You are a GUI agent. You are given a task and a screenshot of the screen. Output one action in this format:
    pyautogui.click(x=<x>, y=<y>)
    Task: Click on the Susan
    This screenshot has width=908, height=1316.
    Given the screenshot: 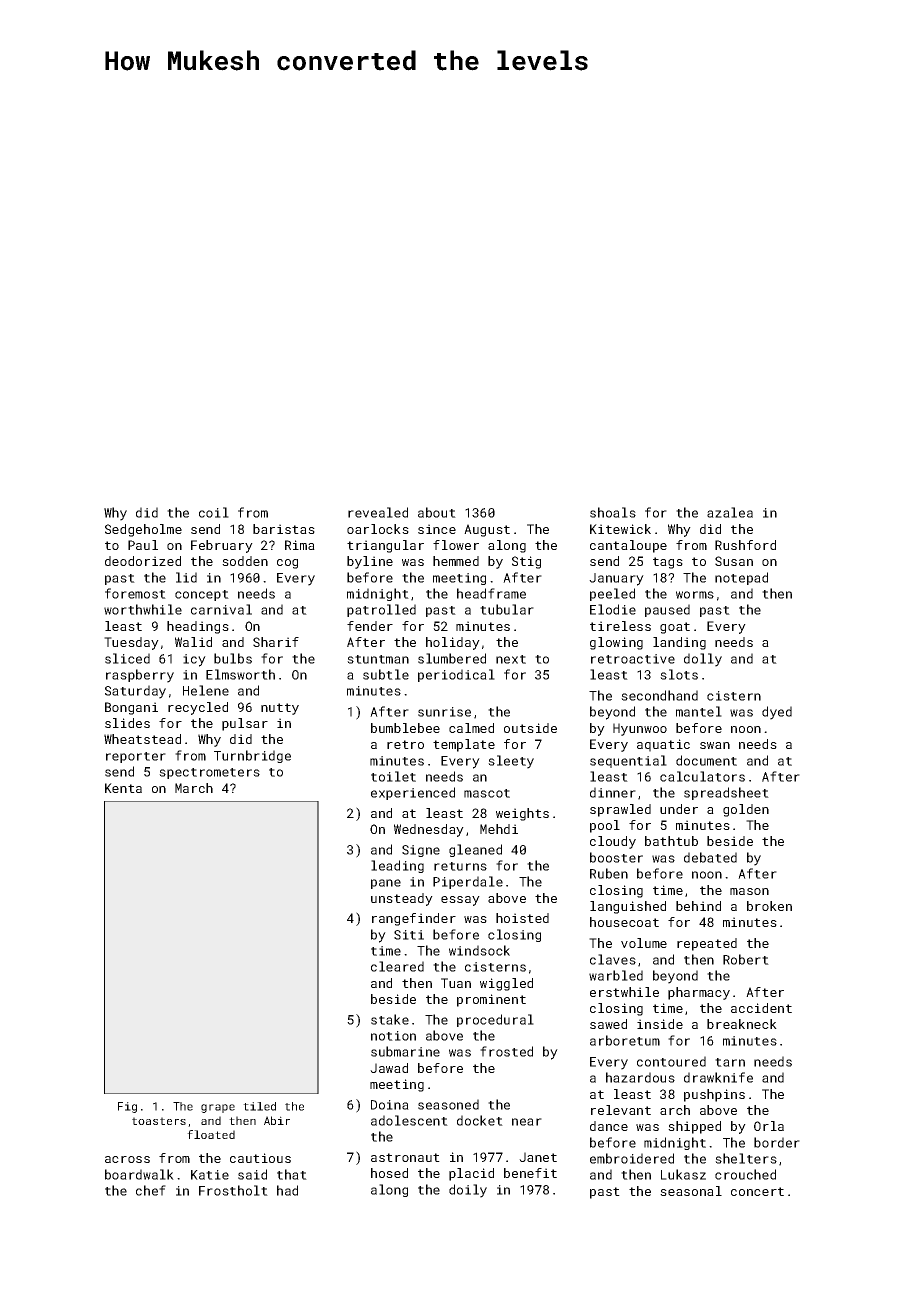 What is the action you would take?
    pyautogui.click(x=734, y=561)
